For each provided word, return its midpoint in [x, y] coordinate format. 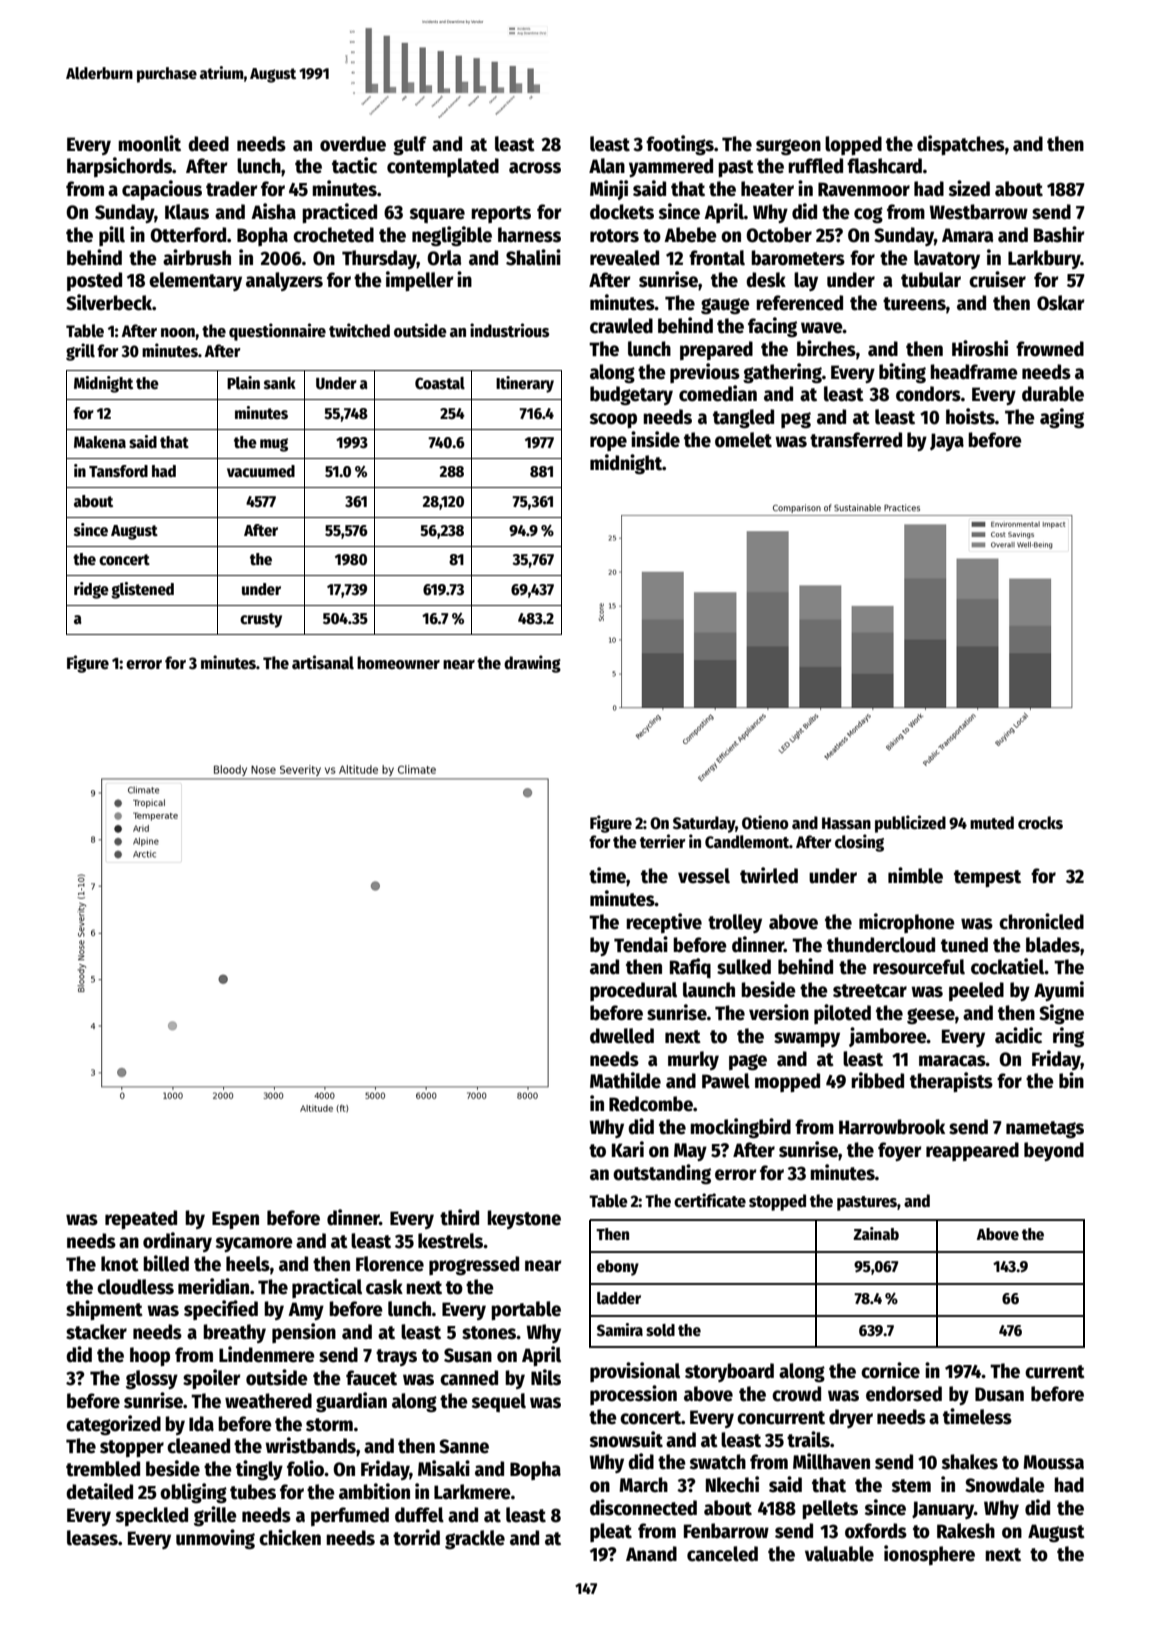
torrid [416, 1537]
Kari [628, 1149]
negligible [452, 236]
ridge [91, 590]
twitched [359, 330]
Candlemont [747, 842]
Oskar [1061, 303]
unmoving [215, 1539]
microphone [907, 923]
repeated [141, 1219]
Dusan [999, 1394]
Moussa [1053, 1462]
